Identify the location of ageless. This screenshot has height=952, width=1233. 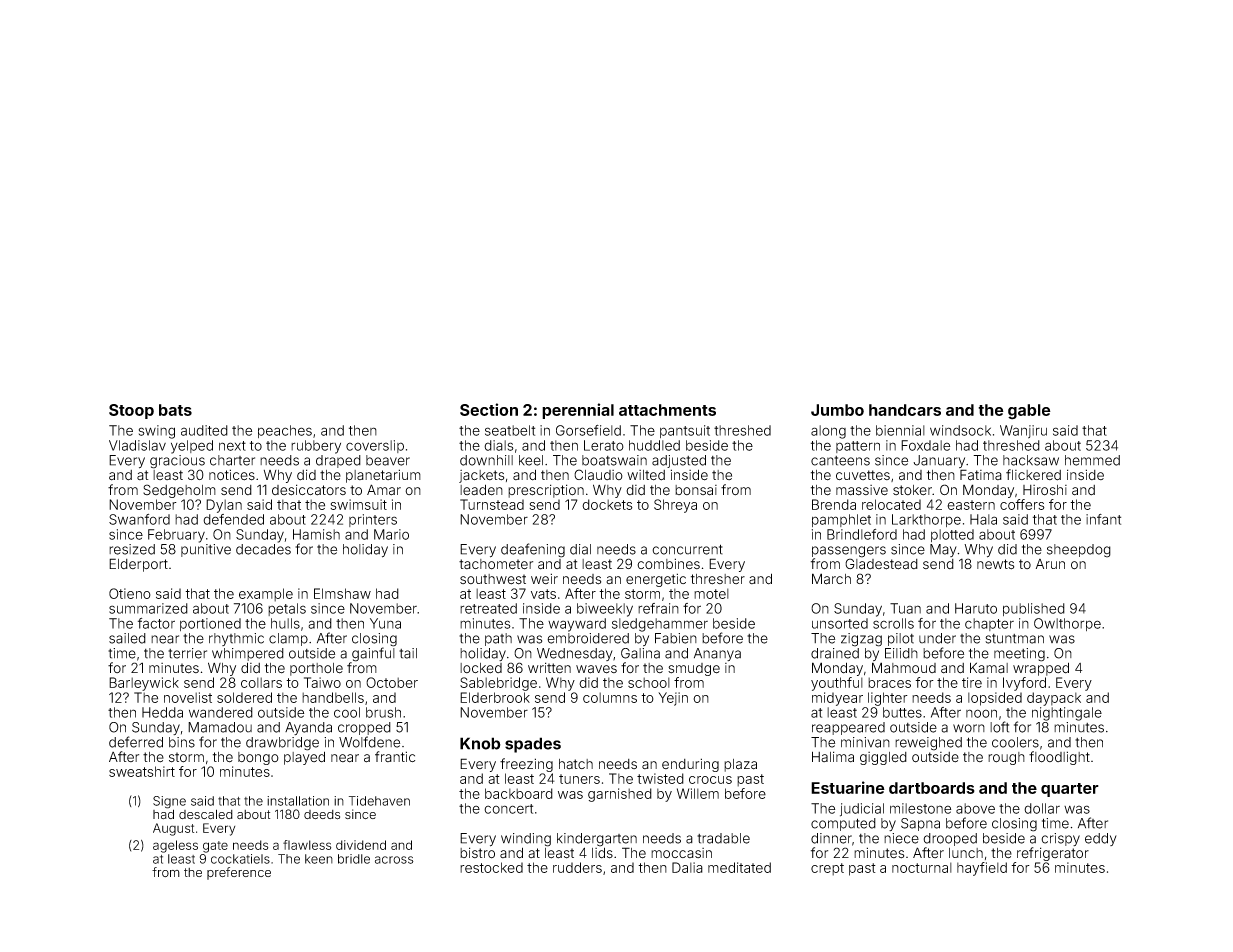
(175, 846).
